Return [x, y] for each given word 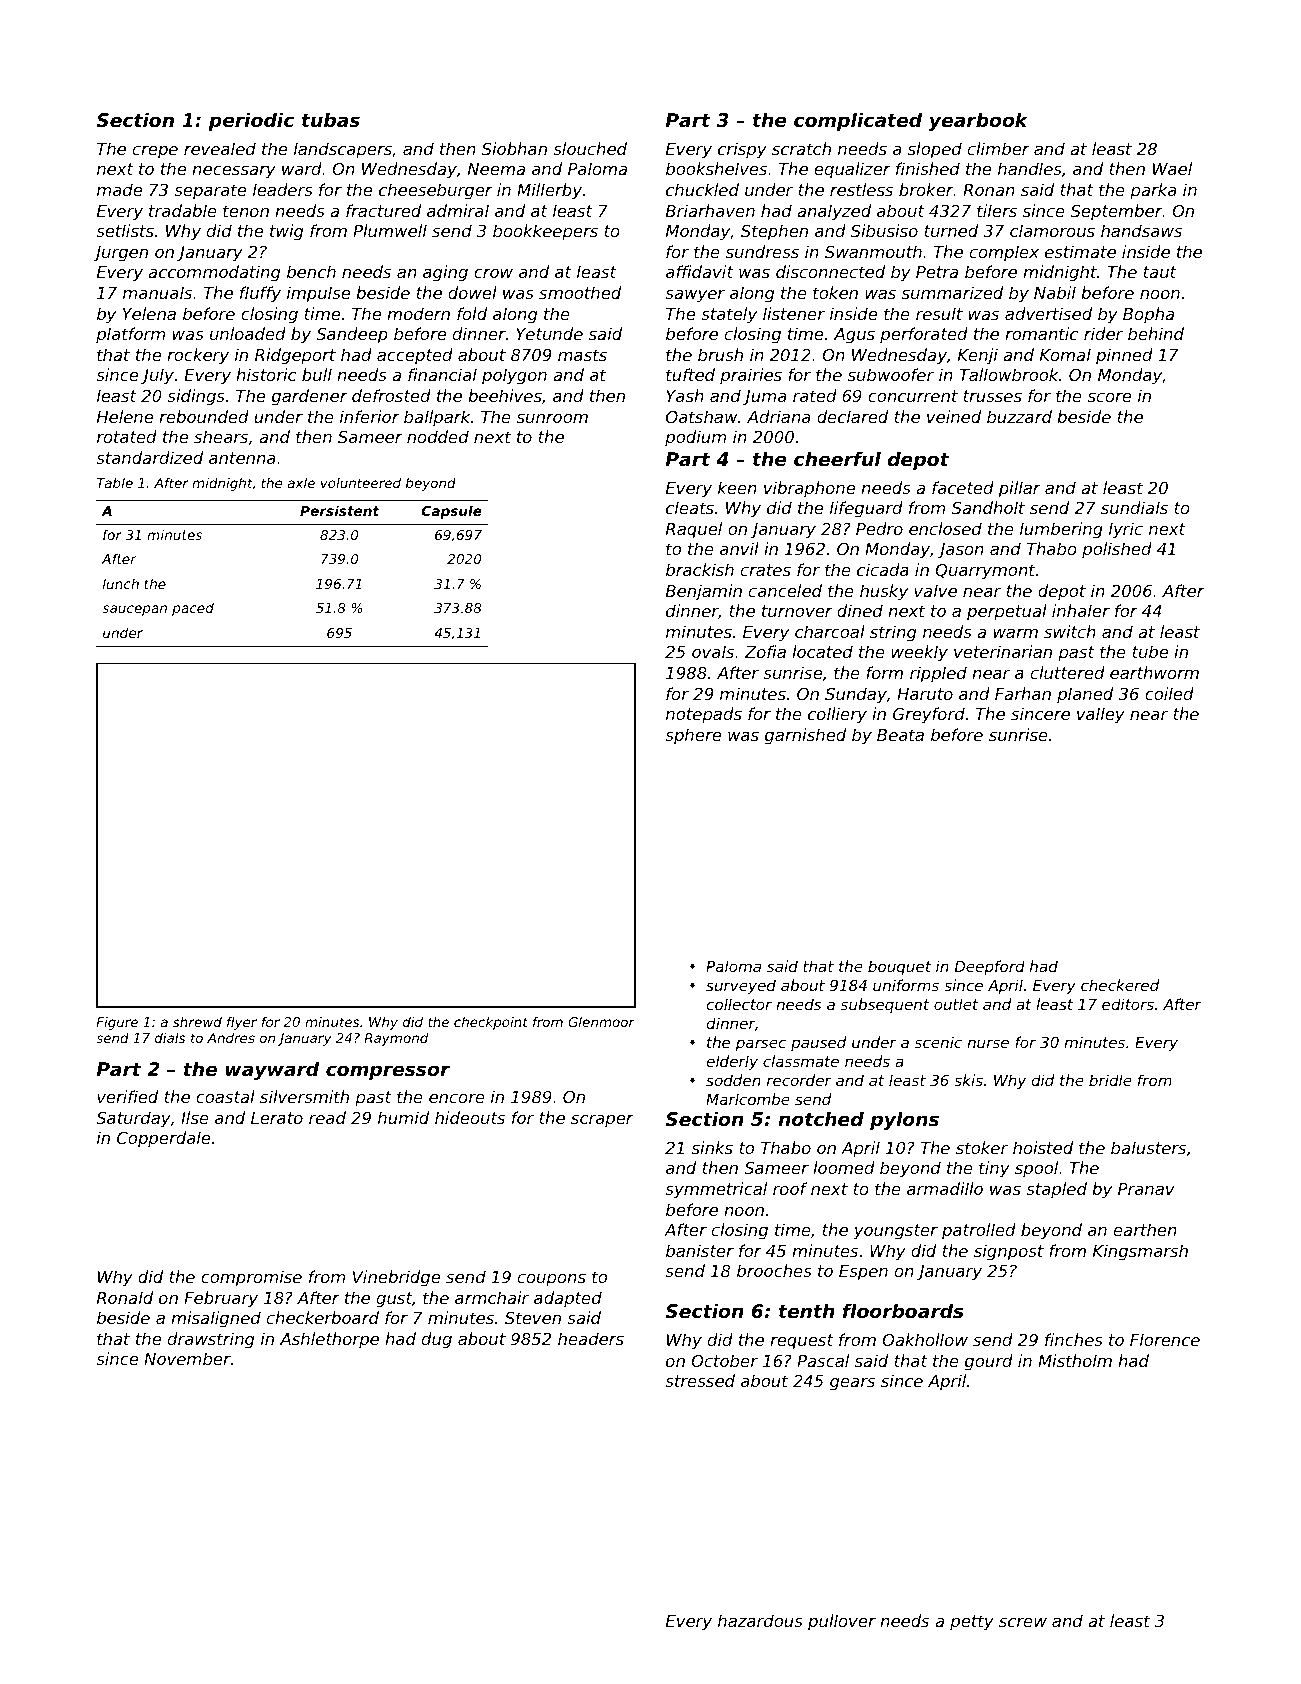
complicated [858, 121]
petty [972, 1623]
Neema [496, 169]
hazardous [760, 1620]
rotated [127, 436]
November [187, 1358]
